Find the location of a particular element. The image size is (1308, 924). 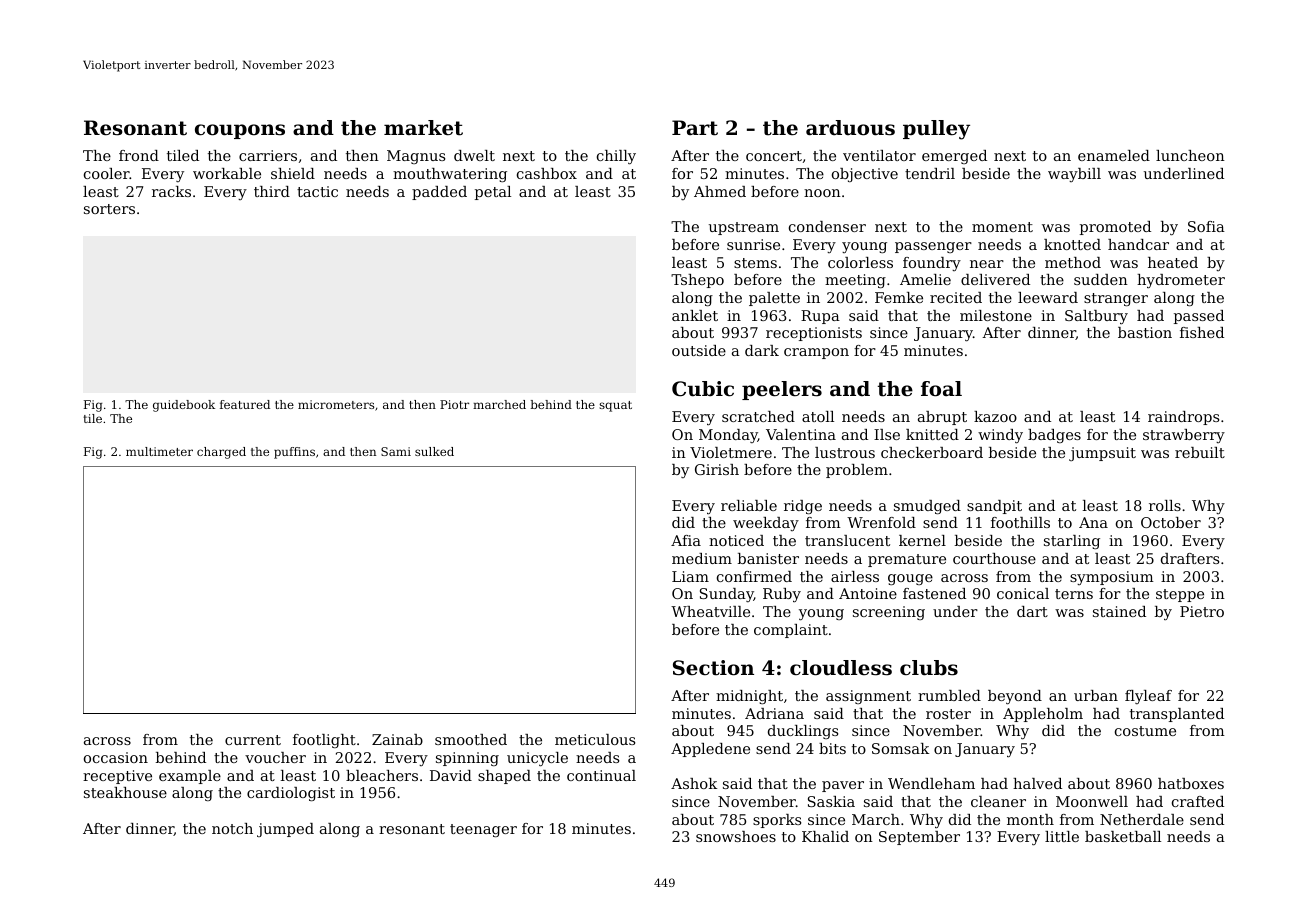

Part is located at coordinates (695, 128).
